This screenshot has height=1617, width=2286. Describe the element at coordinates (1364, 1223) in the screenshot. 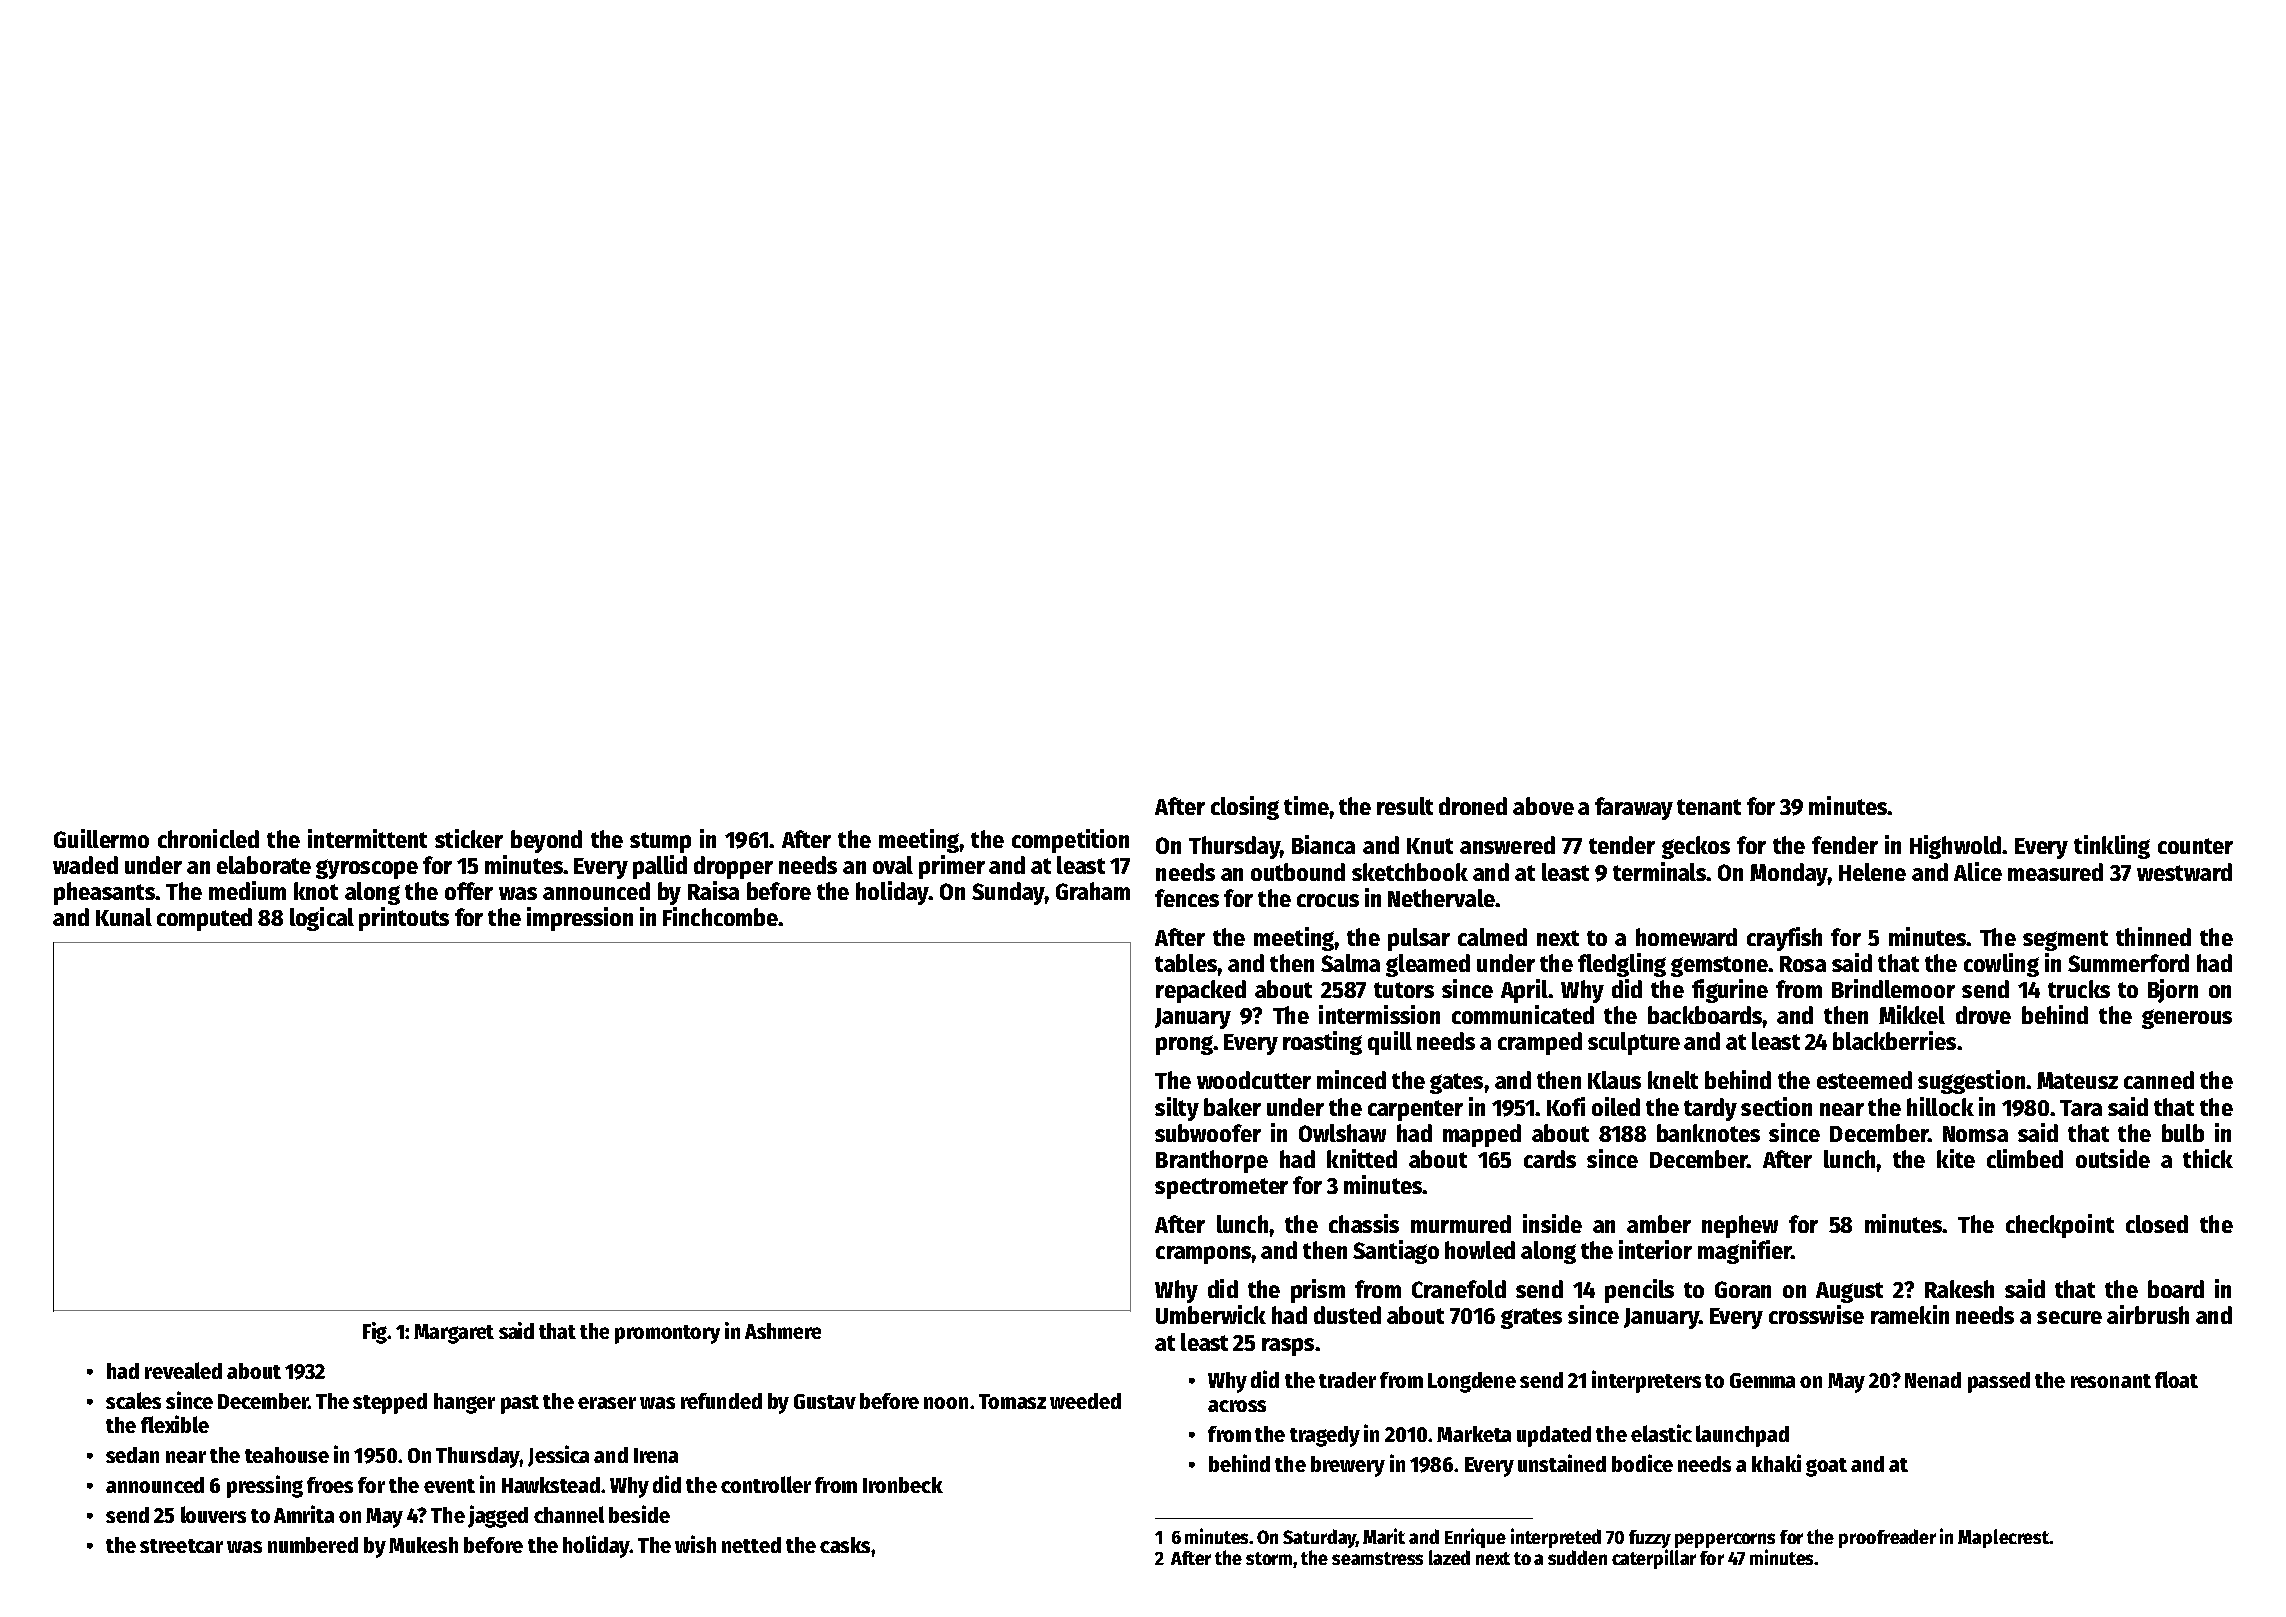

I see `chassis` at that location.
